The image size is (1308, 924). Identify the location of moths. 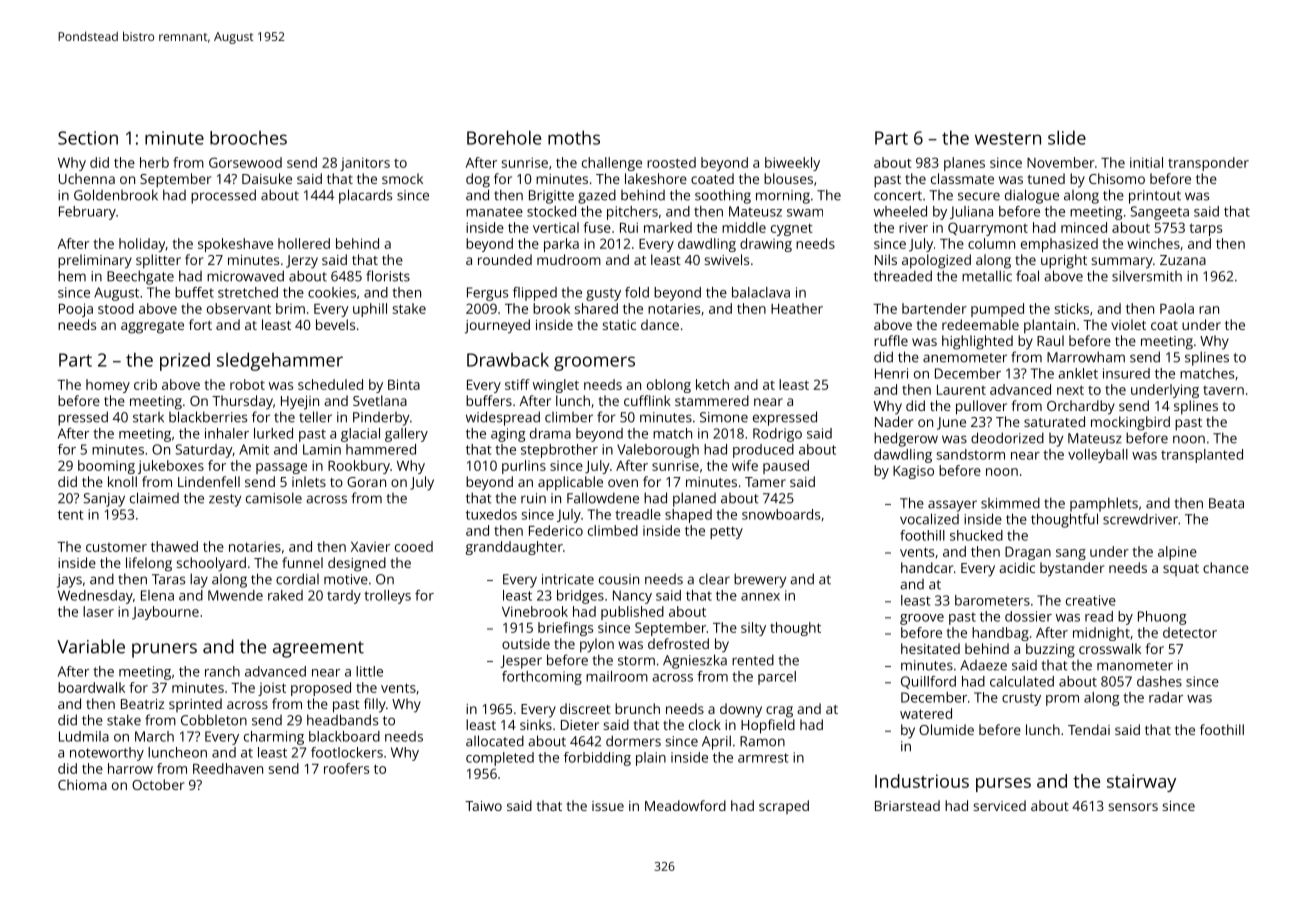
(574, 137).
